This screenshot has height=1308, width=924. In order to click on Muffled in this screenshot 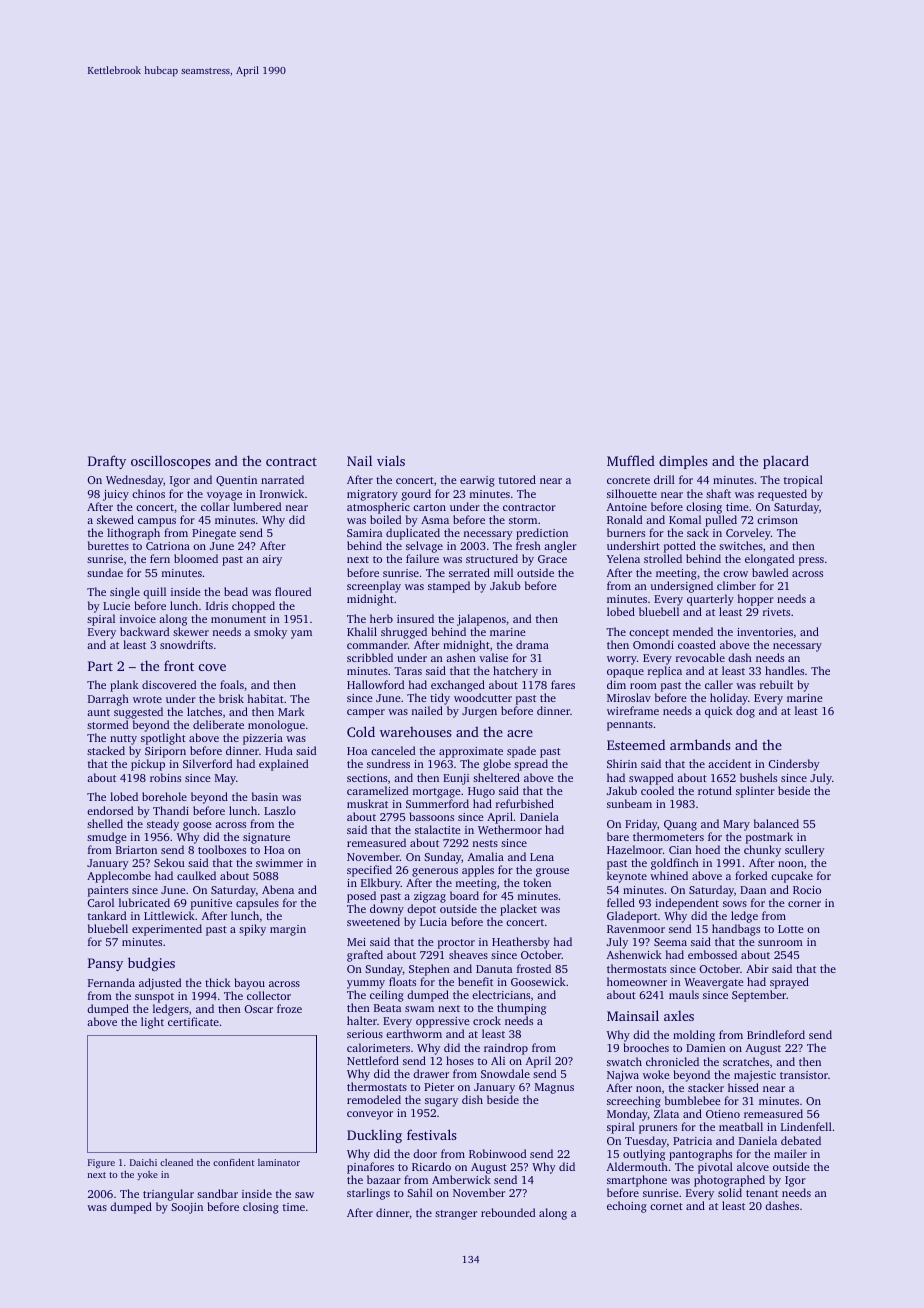, I will do `click(631, 460)`.
